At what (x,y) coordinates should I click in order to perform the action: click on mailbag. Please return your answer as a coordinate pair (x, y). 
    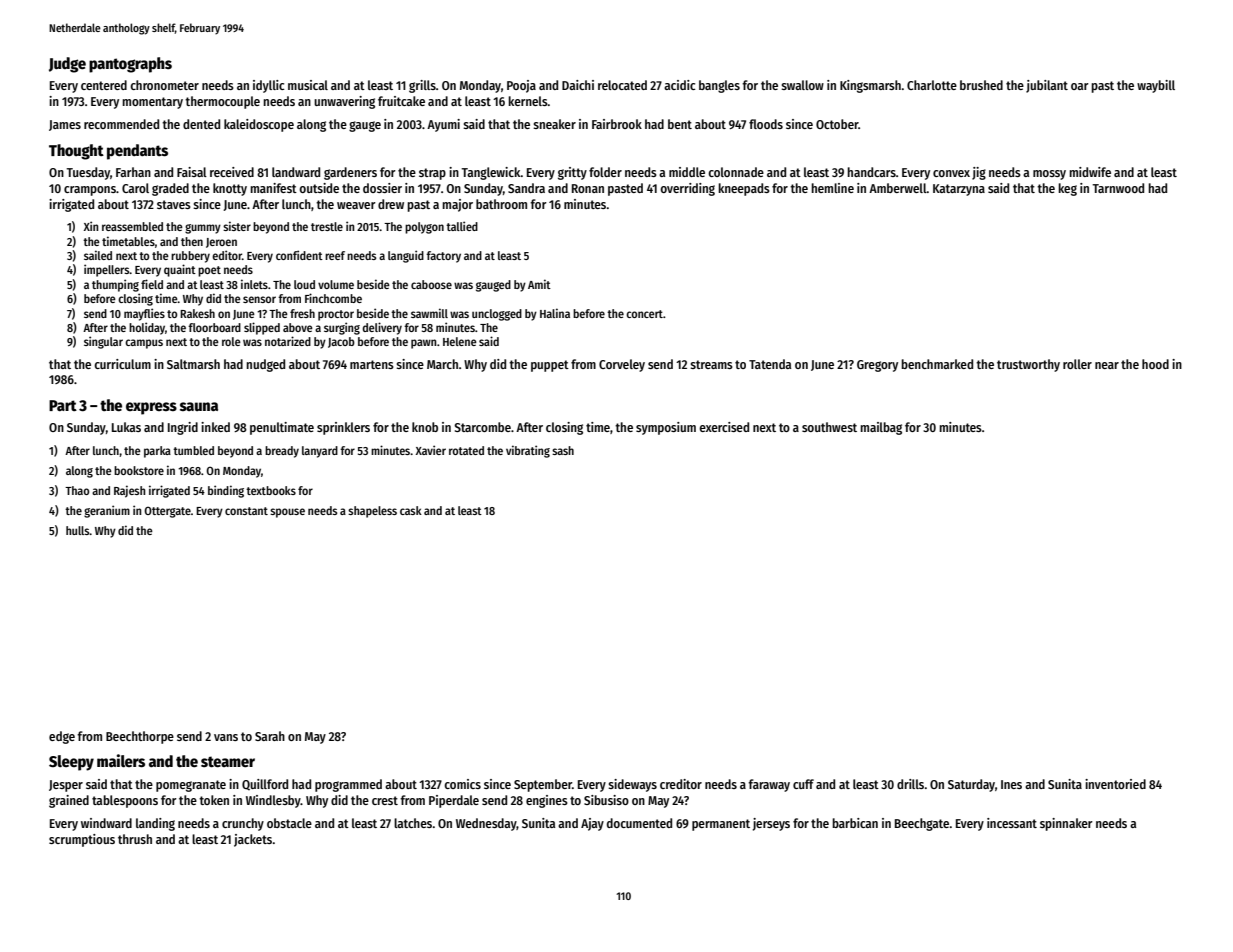
    Looking at the image, I should click on (881, 428).
